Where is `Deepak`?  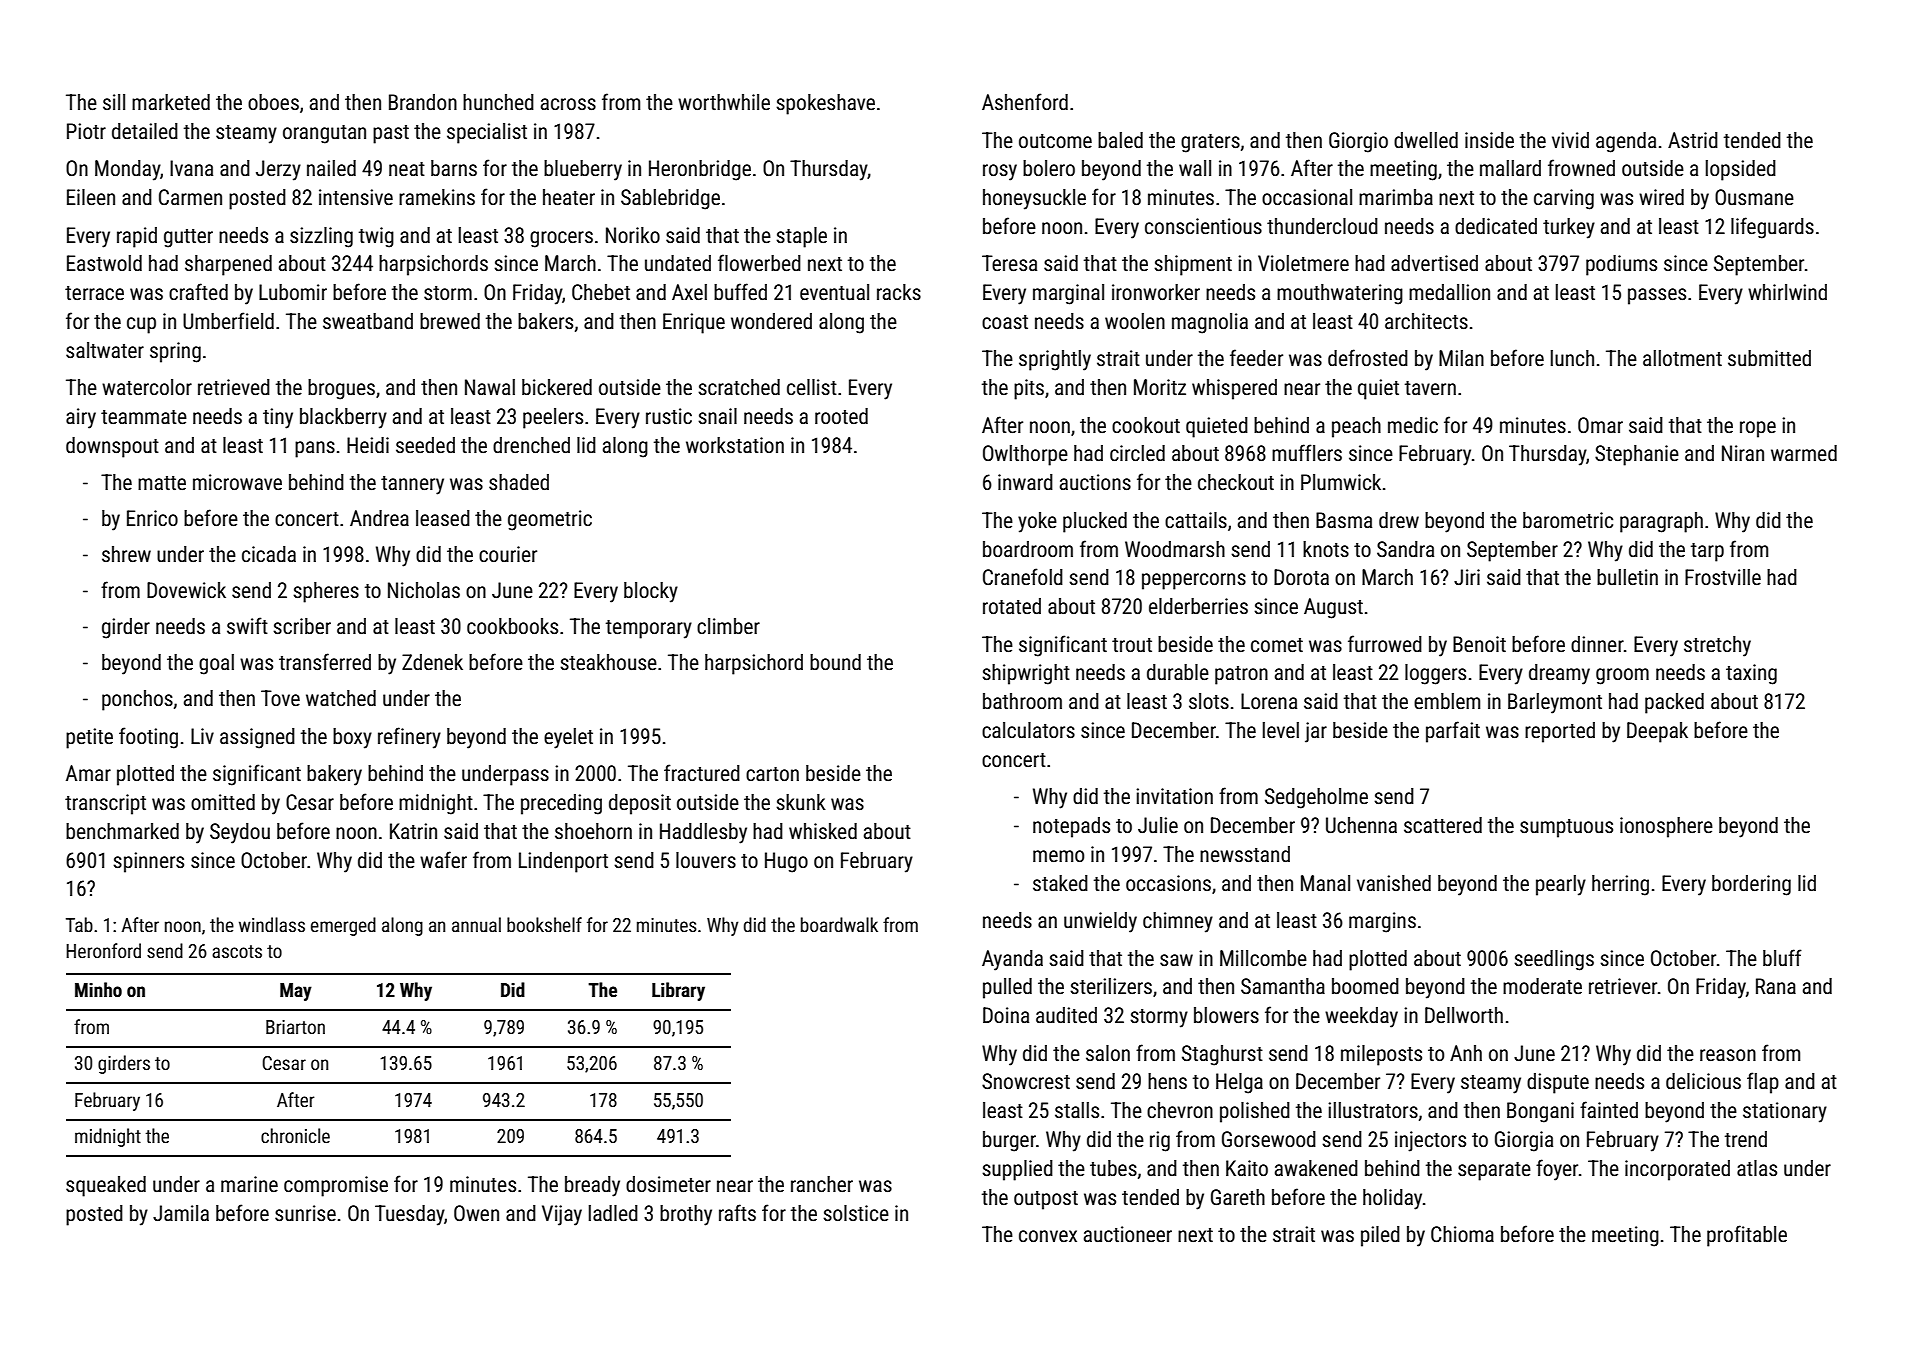 Deepak is located at coordinates (1657, 732).
